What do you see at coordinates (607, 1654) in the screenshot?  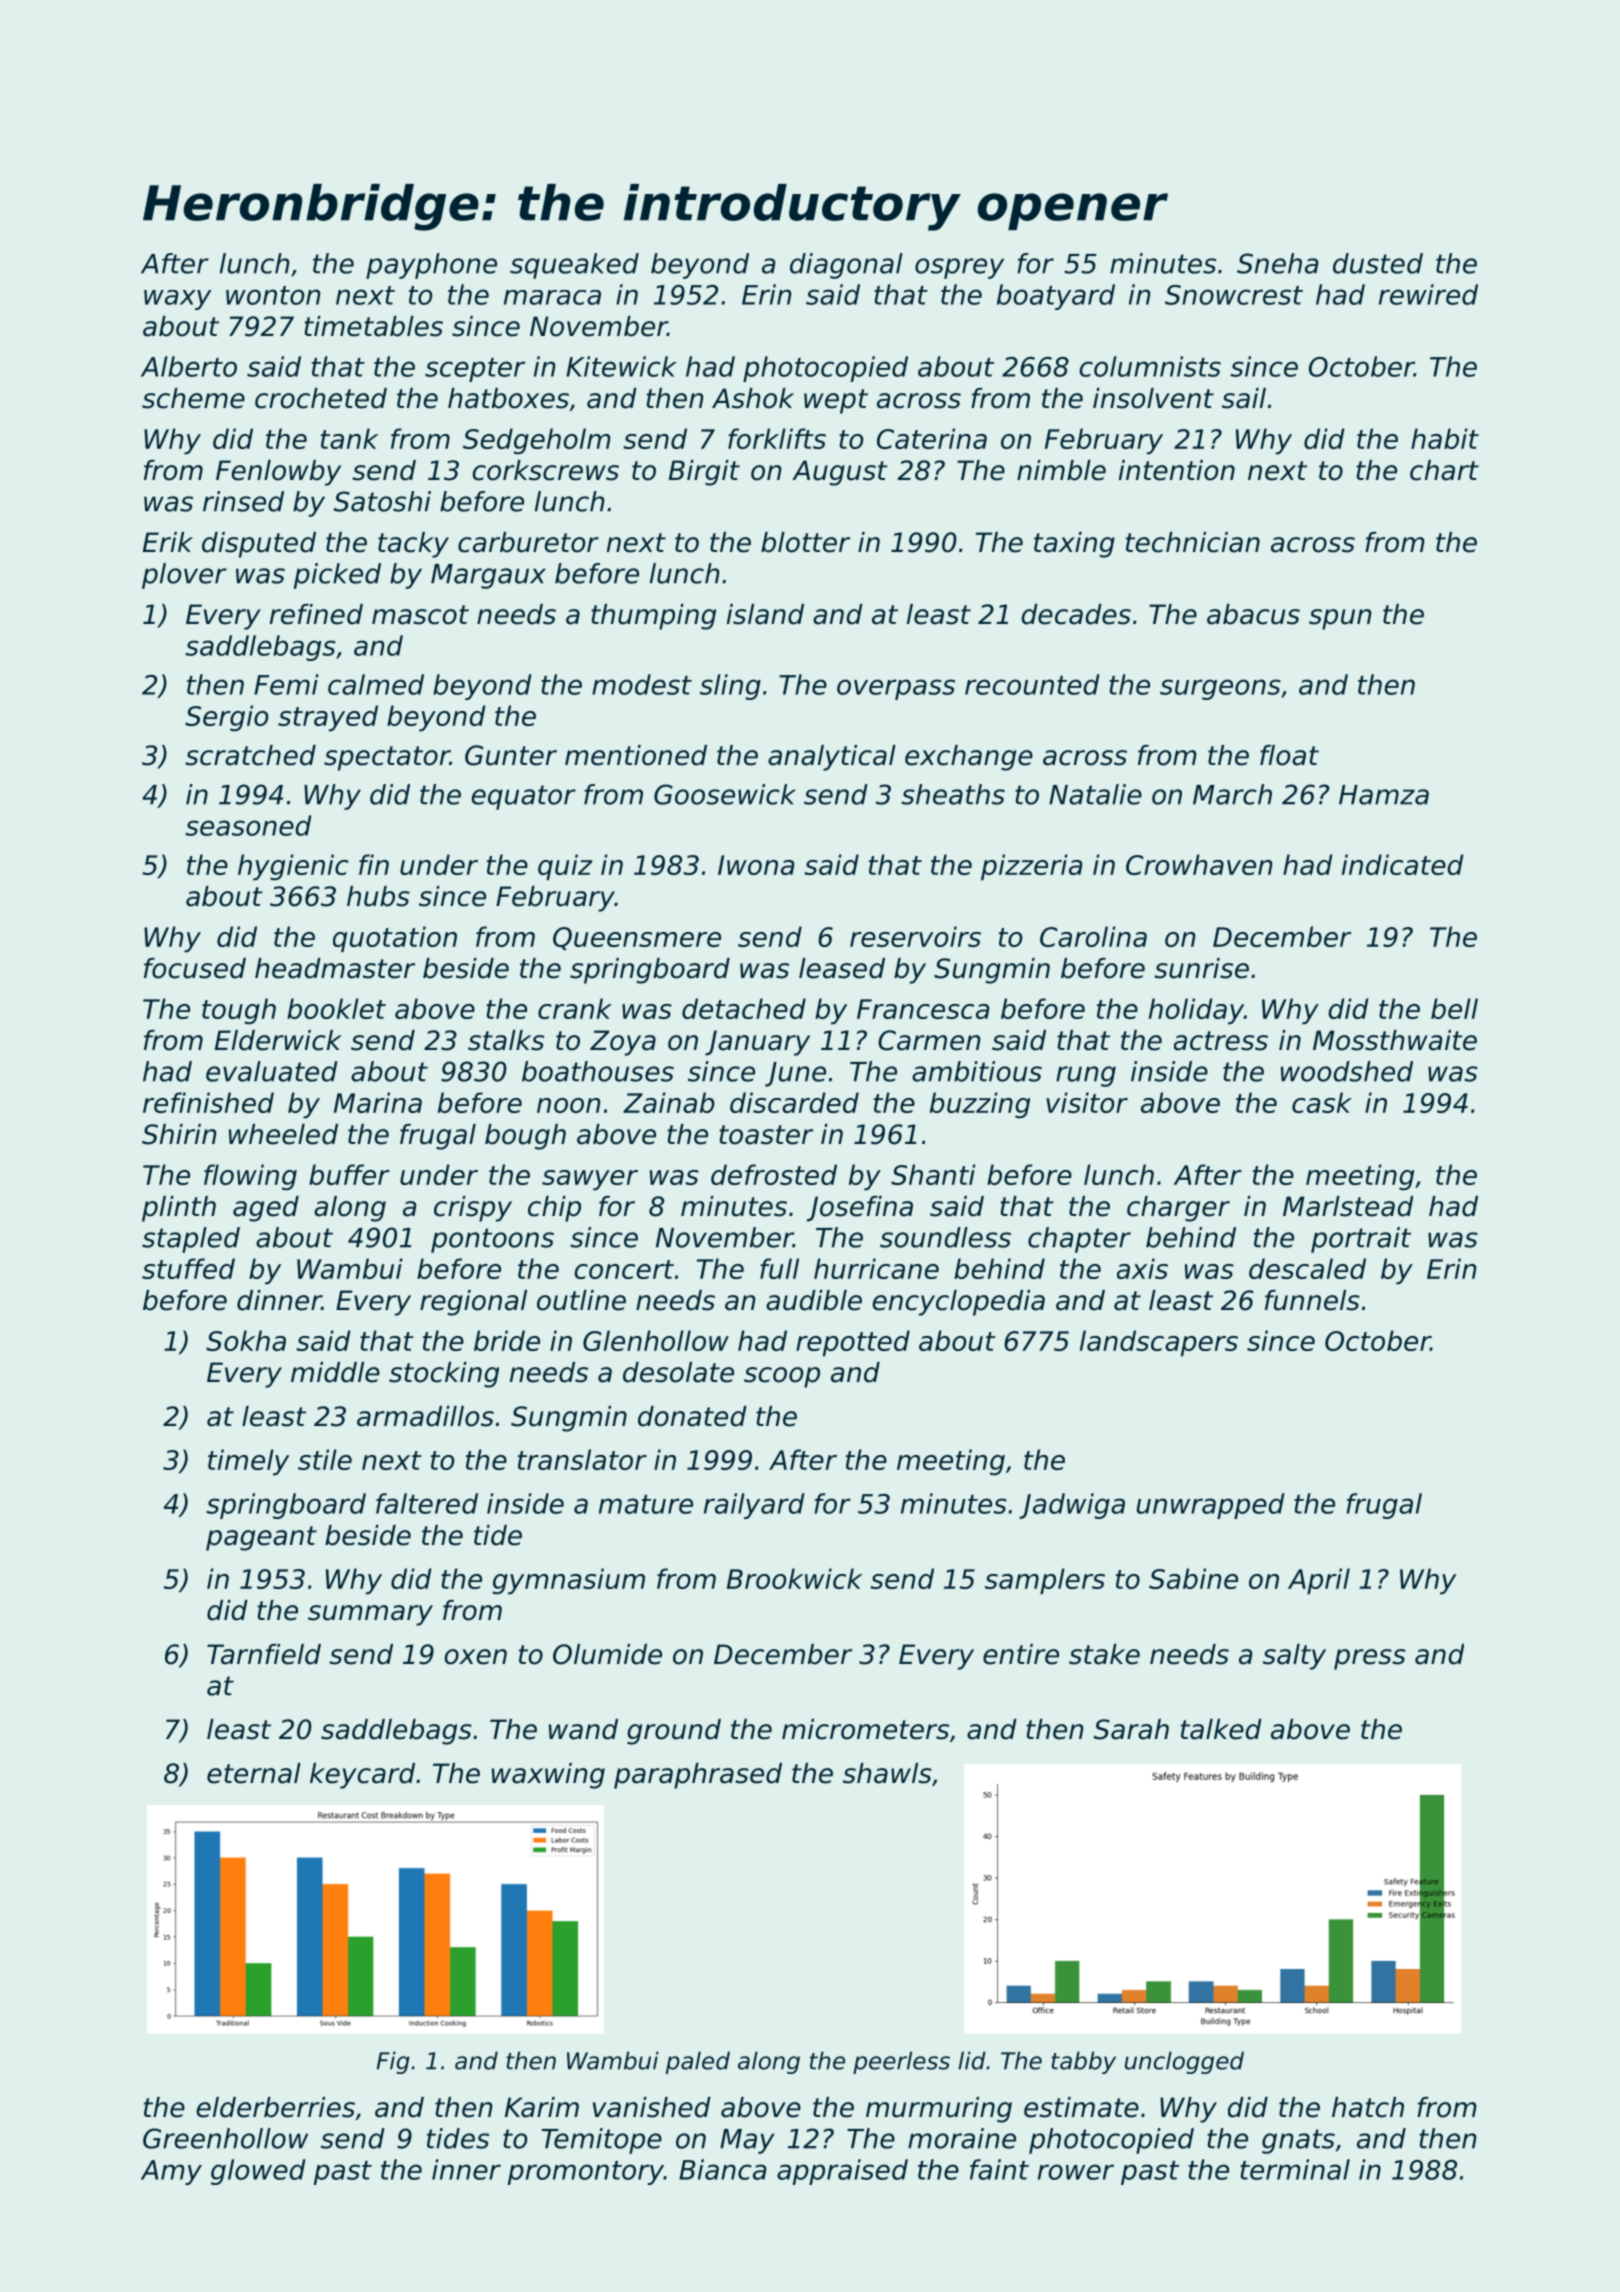 I see `Olumide` at bounding box center [607, 1654].
